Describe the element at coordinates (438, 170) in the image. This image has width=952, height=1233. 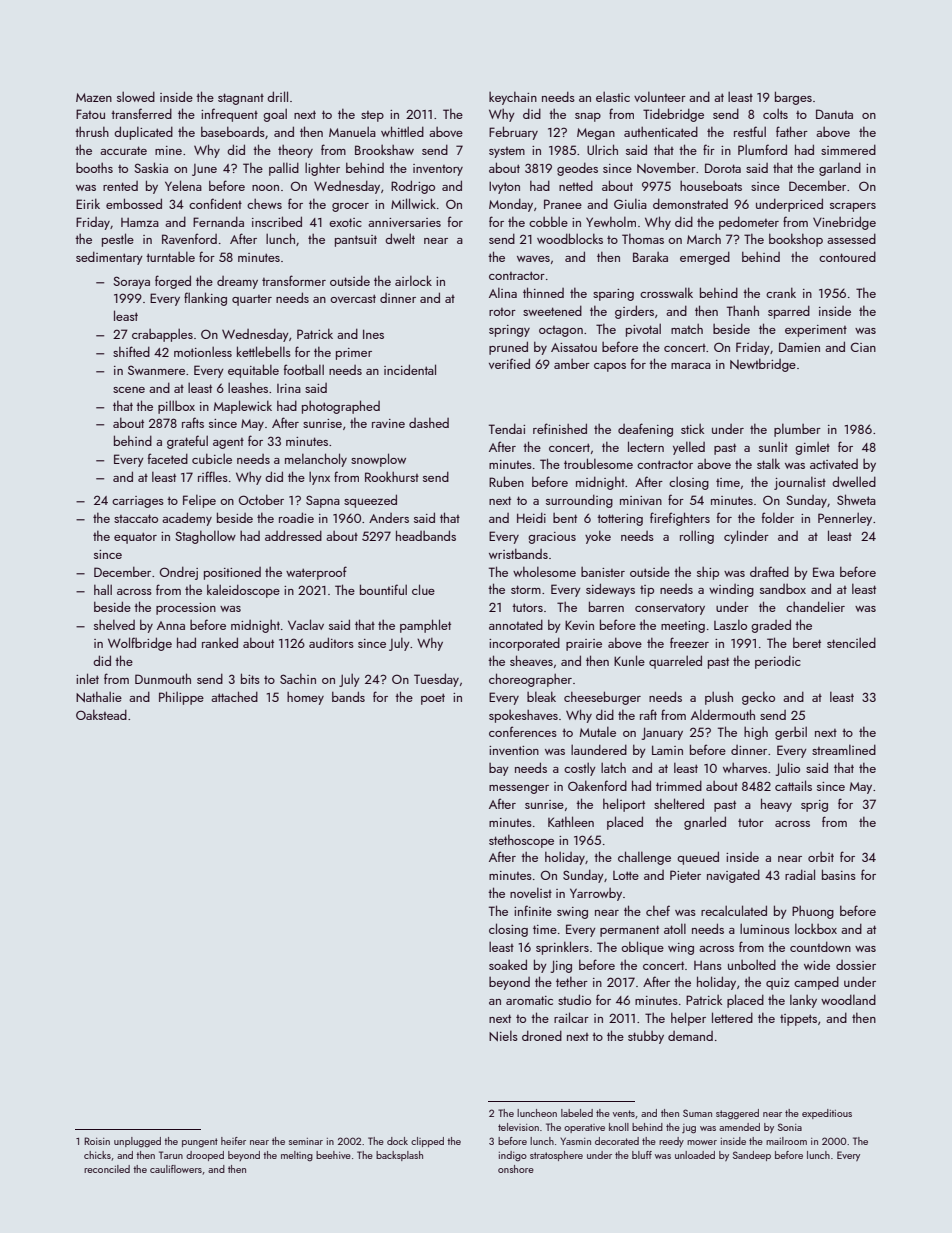
I see `inventory` at that location.
